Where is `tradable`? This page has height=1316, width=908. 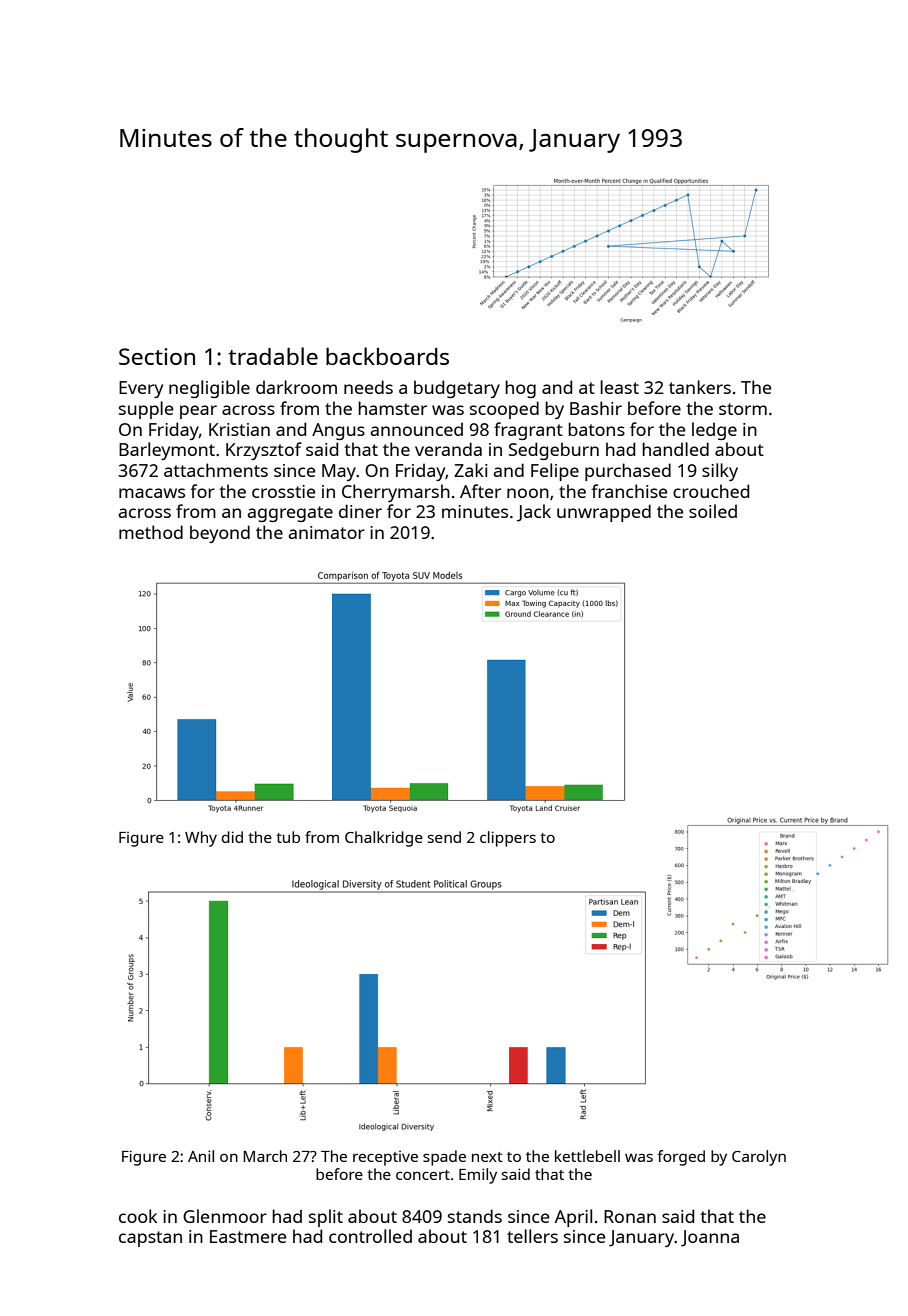 tradable is located at coordinates (273, 356).
